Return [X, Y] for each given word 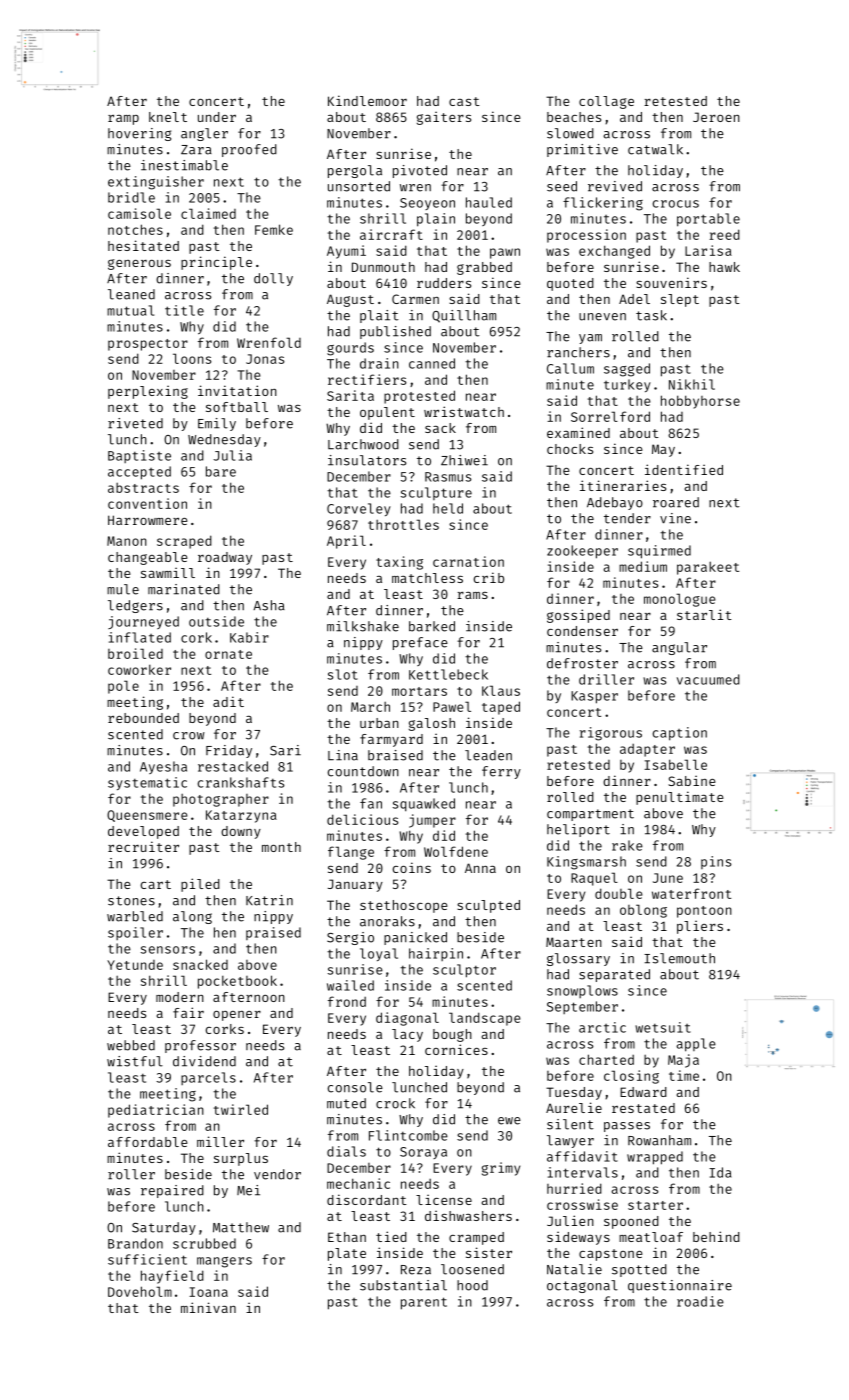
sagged [627, 370]
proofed [249, 150]
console [355, 1087]
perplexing [148, 392]
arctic [602, 1027]
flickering [603, 204]
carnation [468, 561]
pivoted [420, 171]
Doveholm [140, 1291]
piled [200, 885]
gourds [350, 349]
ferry [501, 772]
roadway [225, 558]
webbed [131, 1045]
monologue [680, 600]
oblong [643, 911]
